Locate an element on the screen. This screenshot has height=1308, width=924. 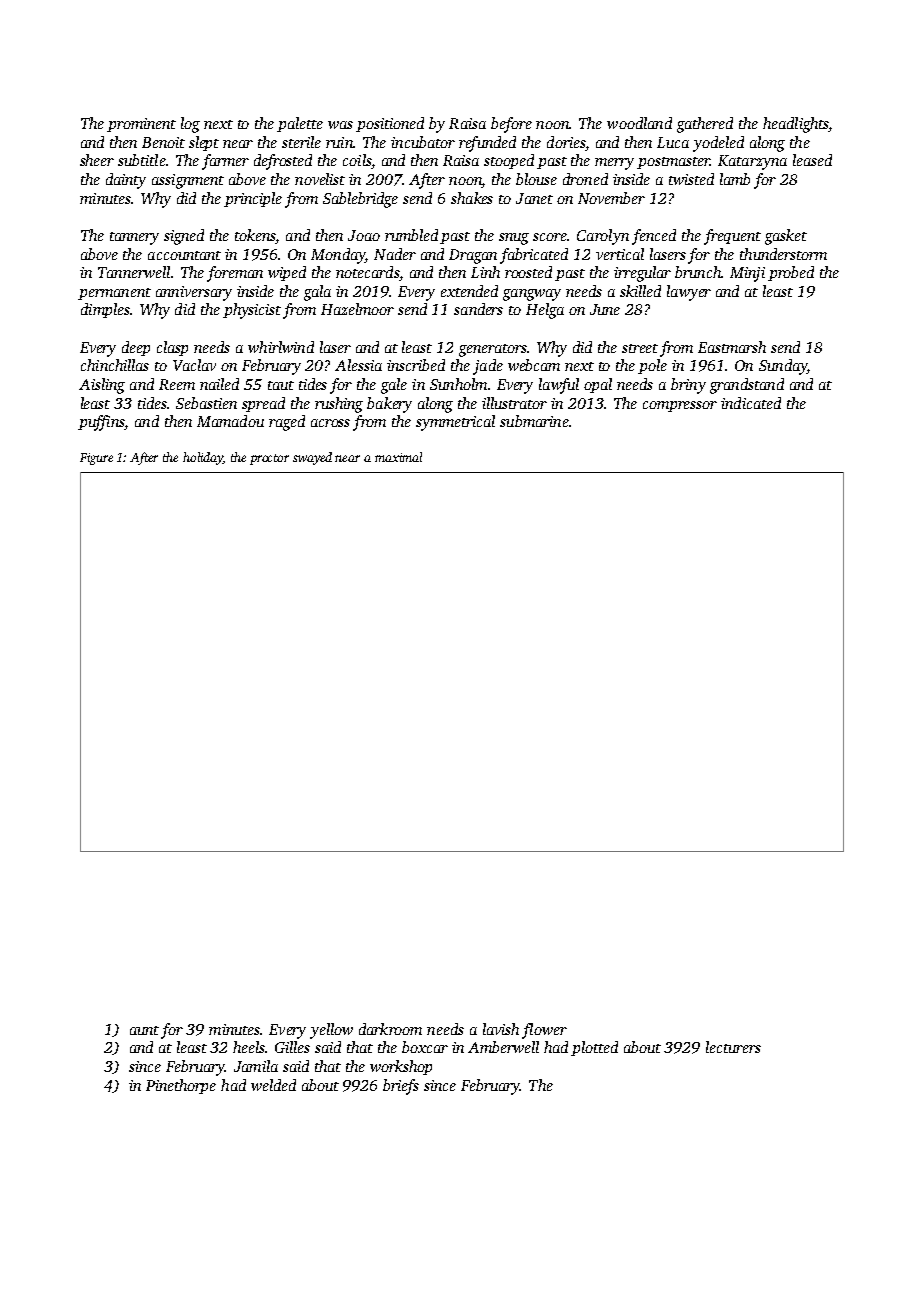
indicated is located at coordinates (751, 403).
